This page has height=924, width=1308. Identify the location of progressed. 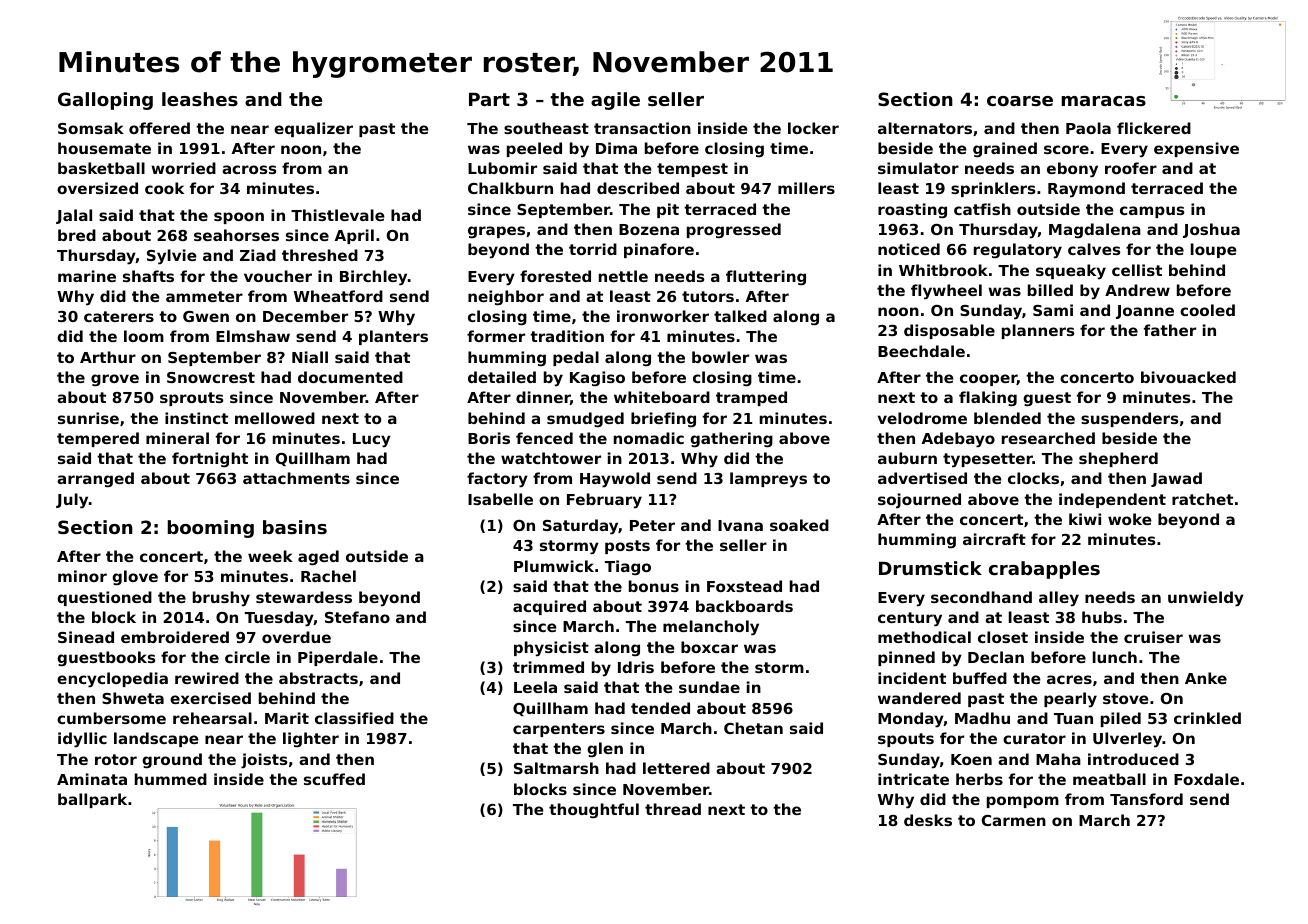
(734, 230).
